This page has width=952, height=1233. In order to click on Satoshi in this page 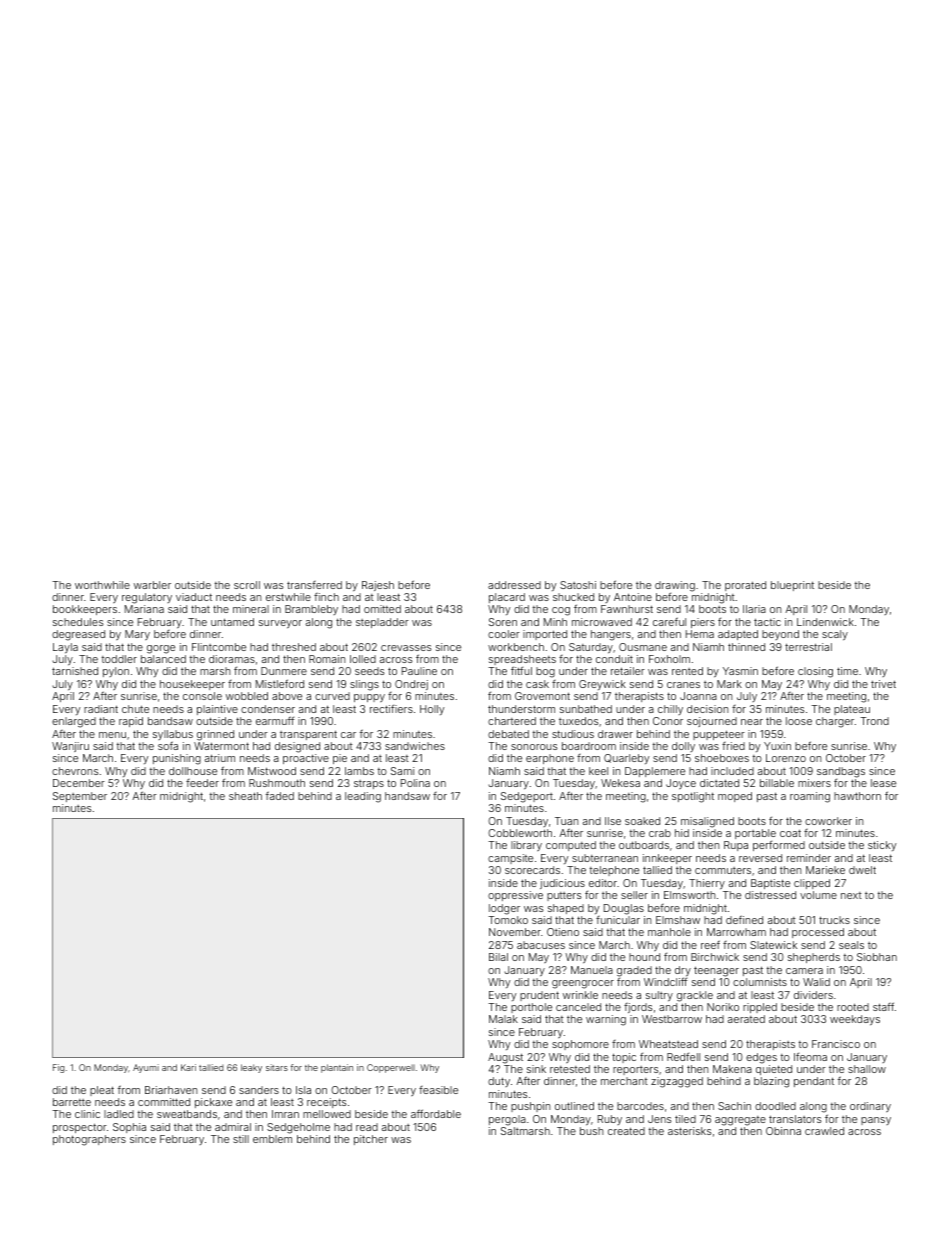, I will do `click(578, 585)`.
